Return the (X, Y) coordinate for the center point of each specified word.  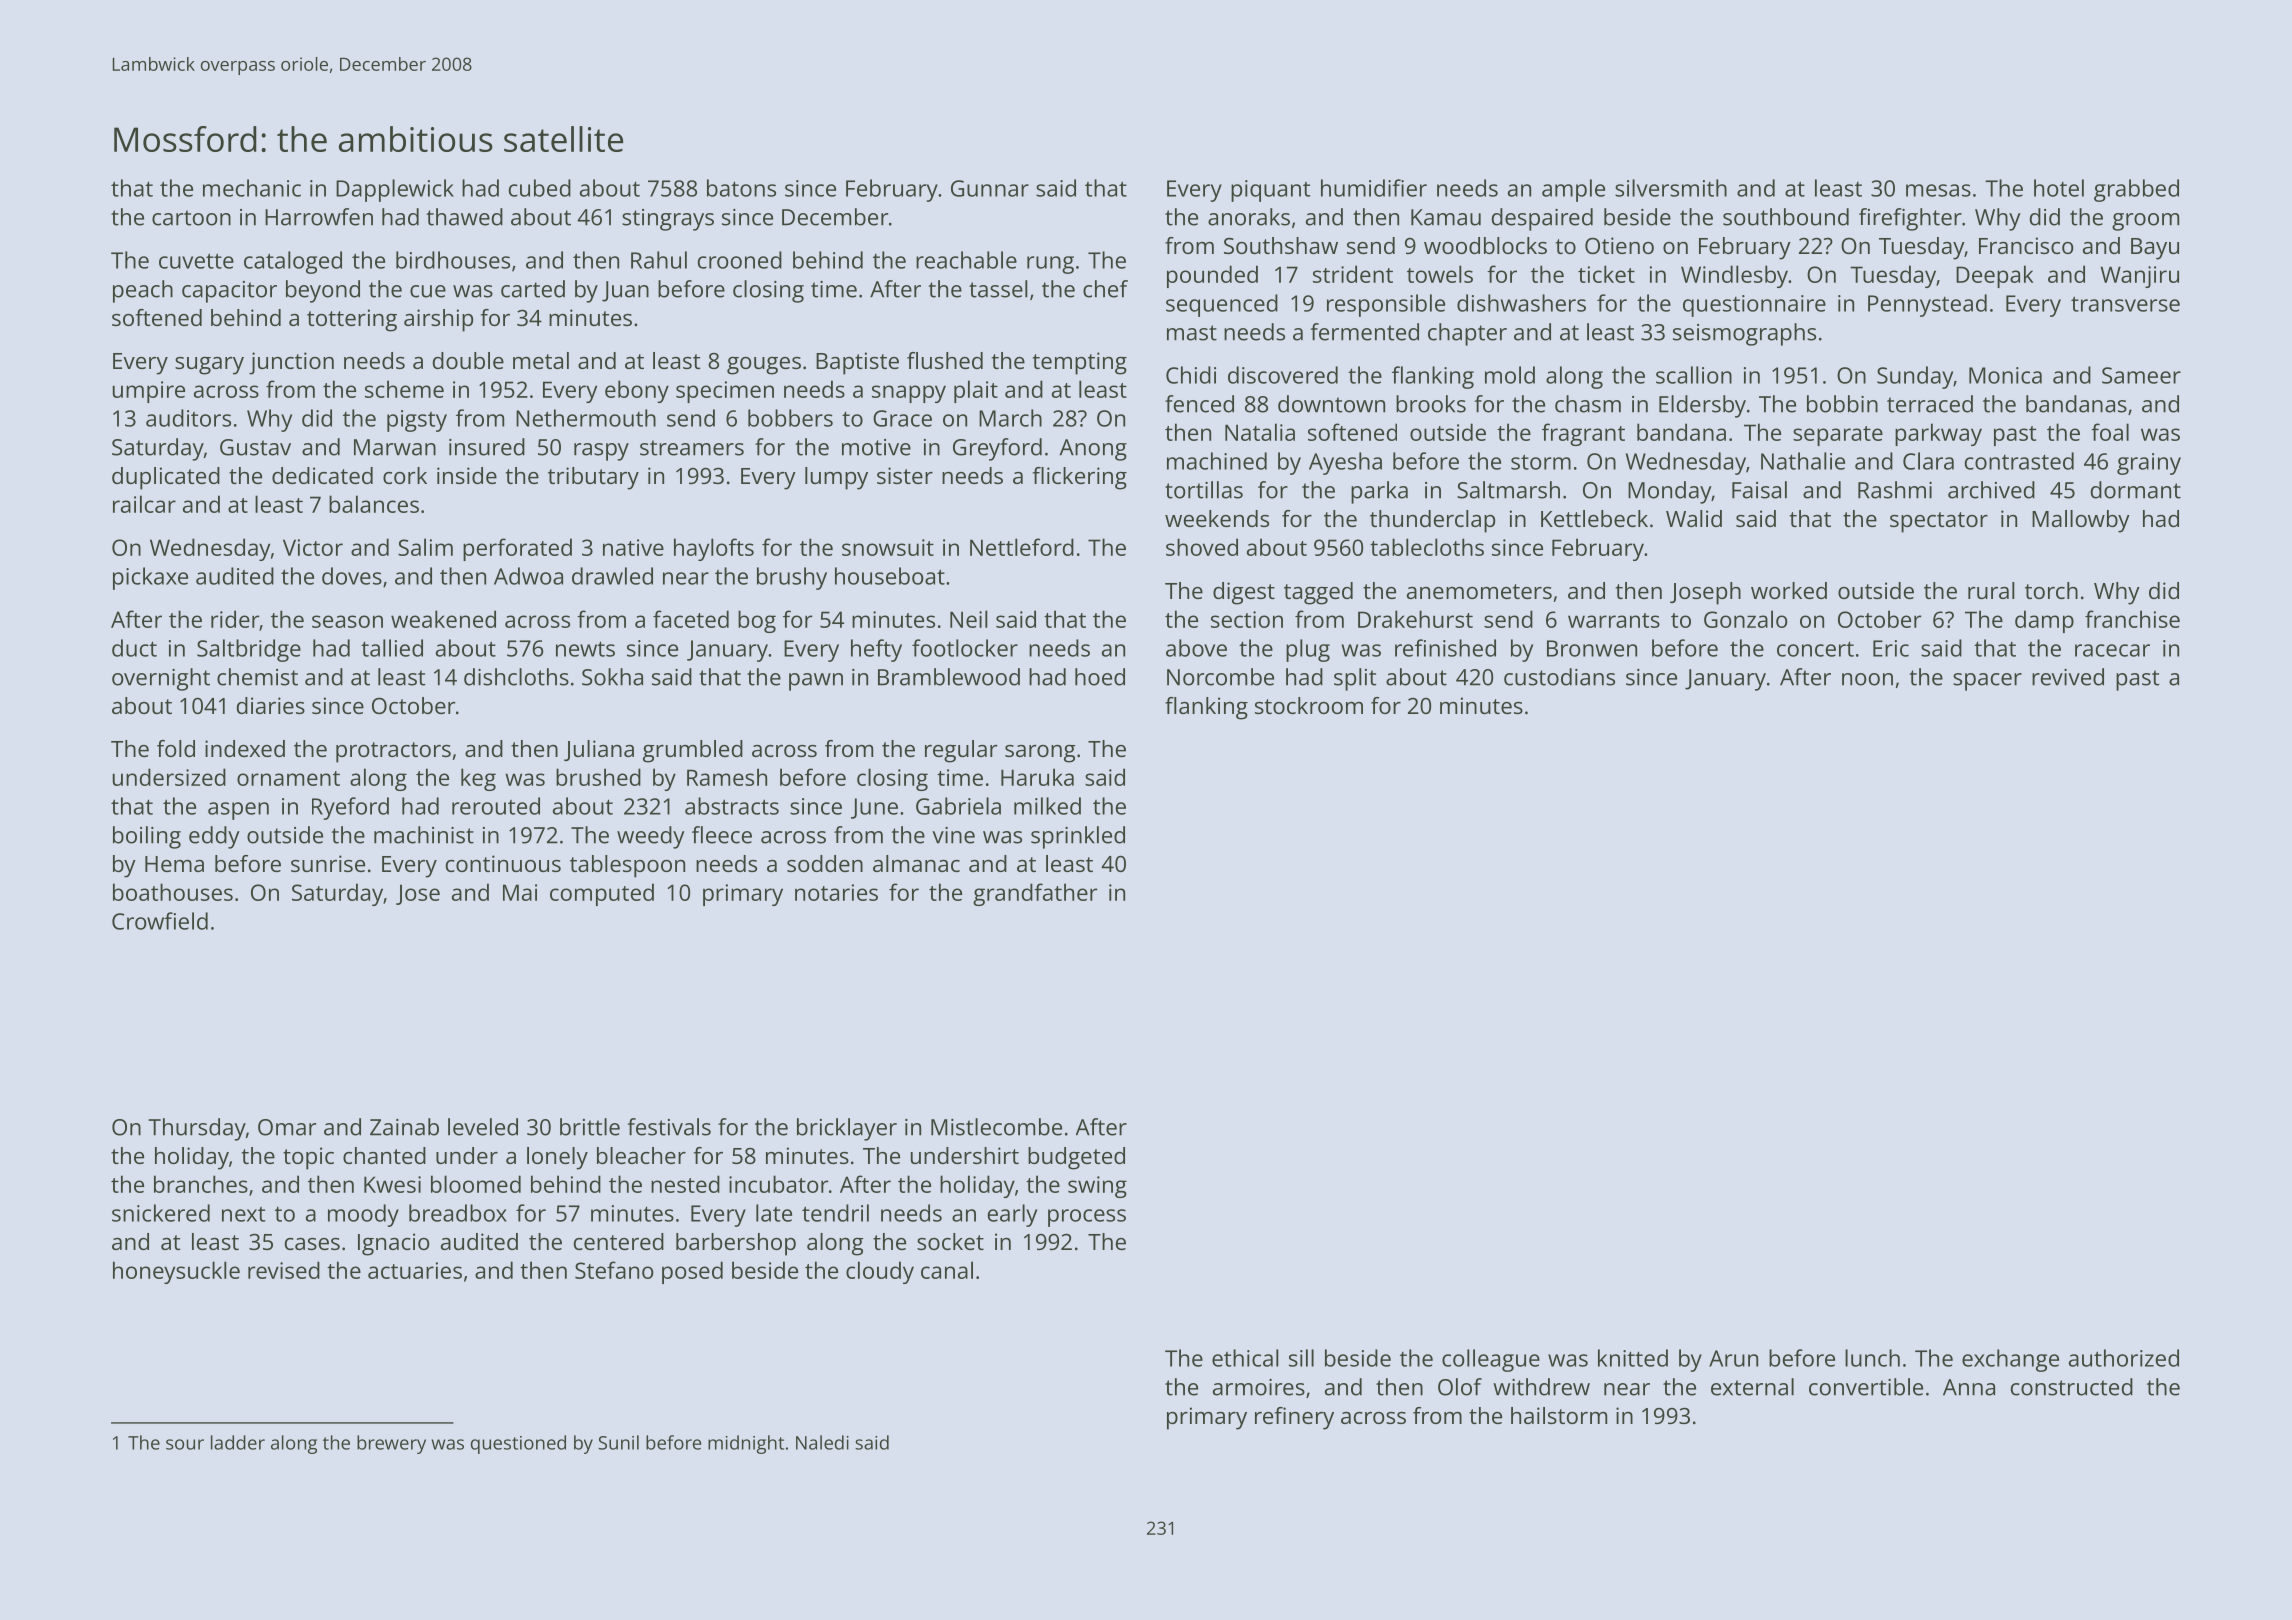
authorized (2124, 1358)
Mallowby (2081, 521)
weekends (1217, 518)
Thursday (197, 1129)
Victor (313, 547)
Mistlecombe (996, 1127)
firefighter (1910, 219)
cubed (540, 188)
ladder (238, 1442)
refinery (1294, 1418)
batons (741, 188)
